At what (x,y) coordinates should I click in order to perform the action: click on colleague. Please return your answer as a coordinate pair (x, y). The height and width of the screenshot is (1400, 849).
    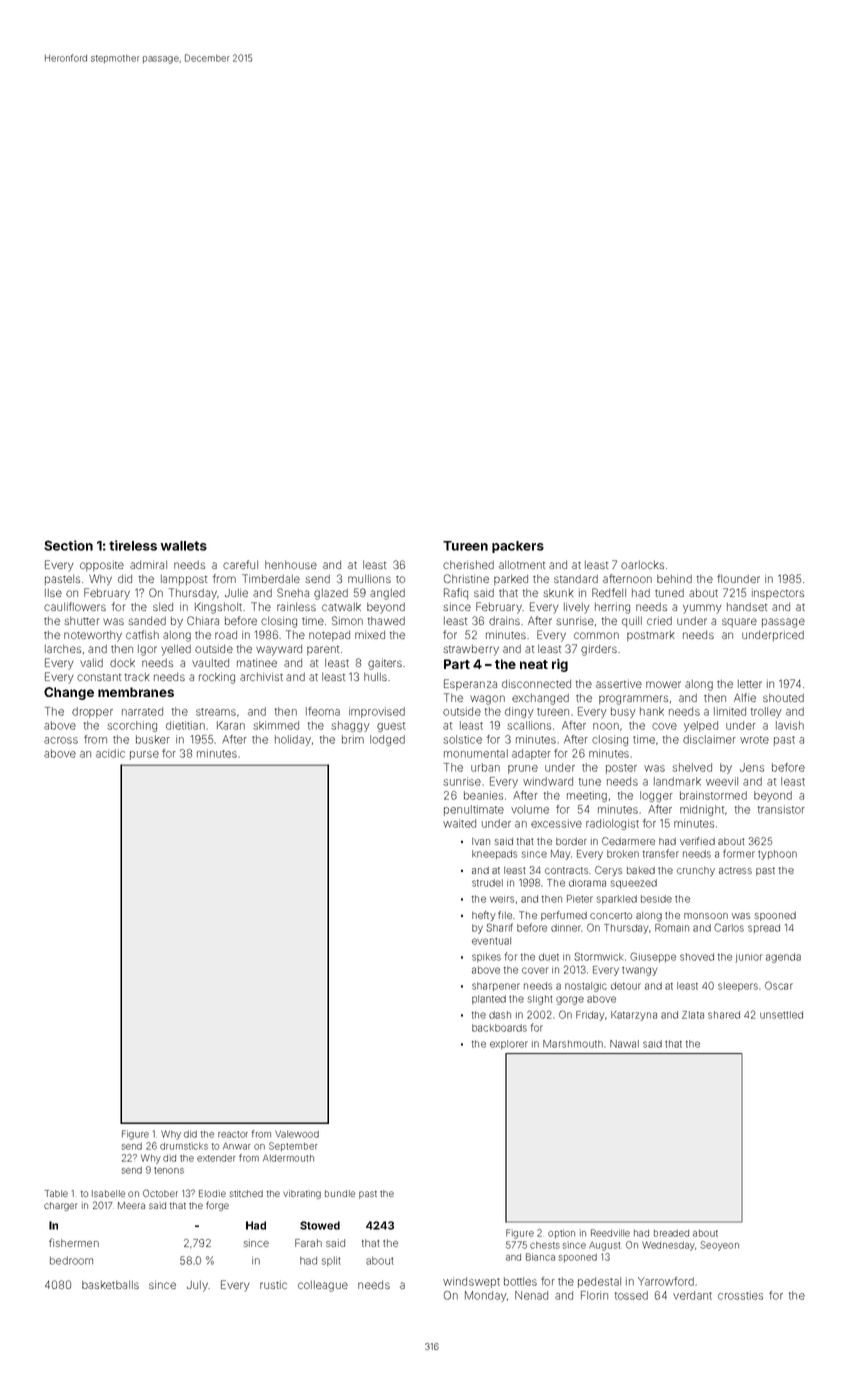
    Looking at the image, I should click on (323, 1286).
